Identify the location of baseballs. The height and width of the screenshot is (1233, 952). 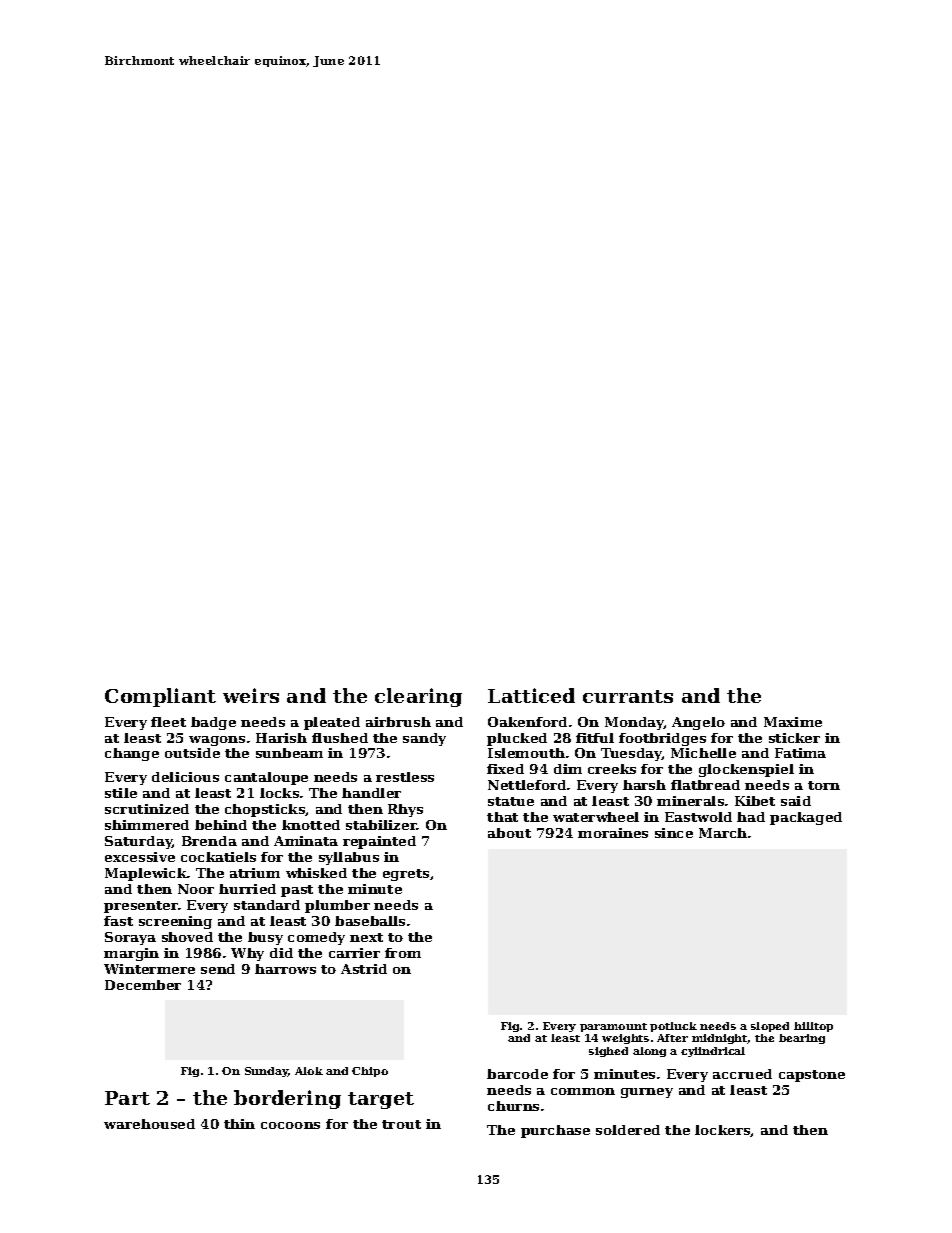
(370, 921).
